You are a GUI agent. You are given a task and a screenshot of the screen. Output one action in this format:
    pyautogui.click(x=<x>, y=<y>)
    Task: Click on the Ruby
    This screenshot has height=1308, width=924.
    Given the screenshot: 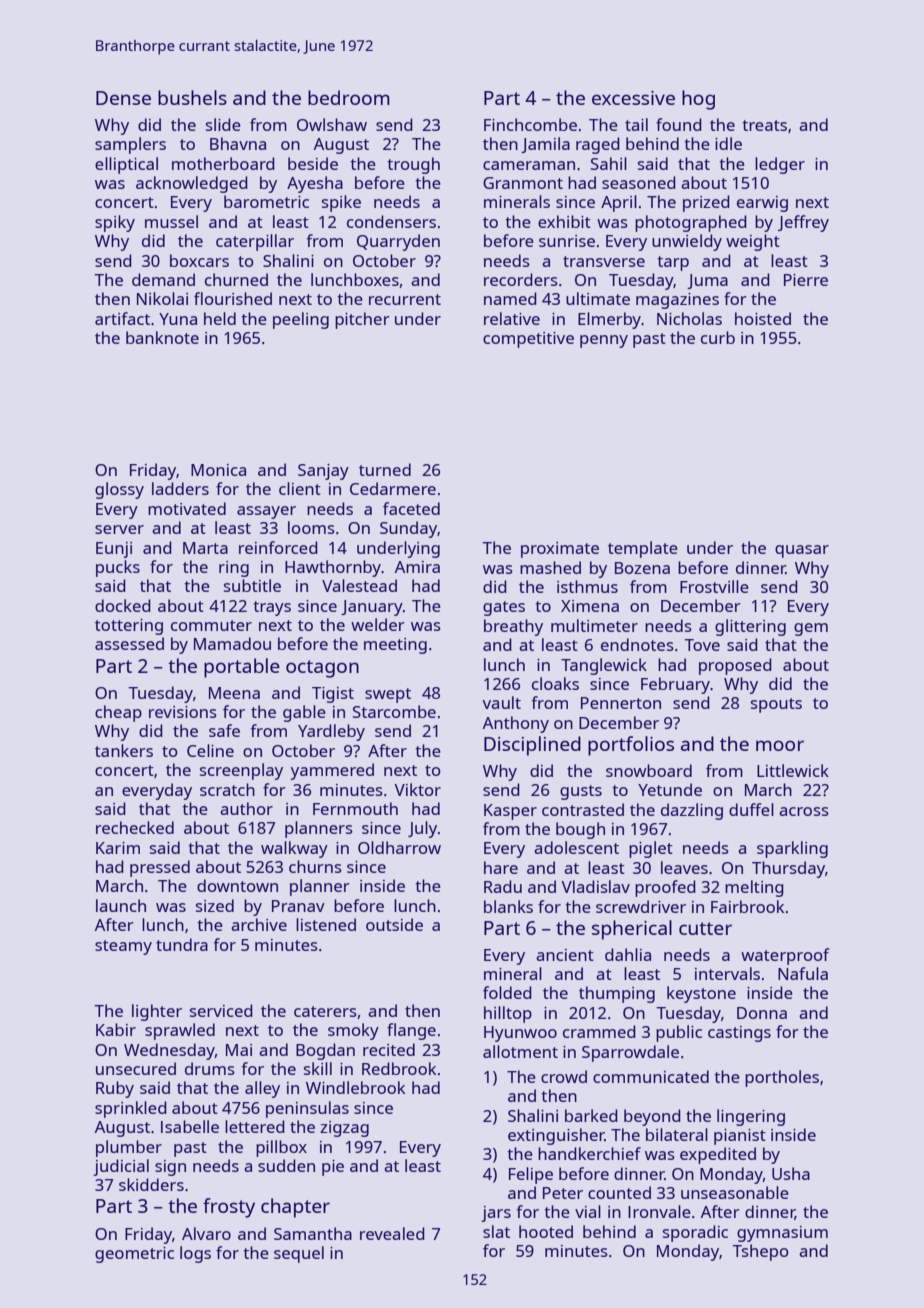 What is the action you would take?
    pyautogui.click(x=115, y=1089)
